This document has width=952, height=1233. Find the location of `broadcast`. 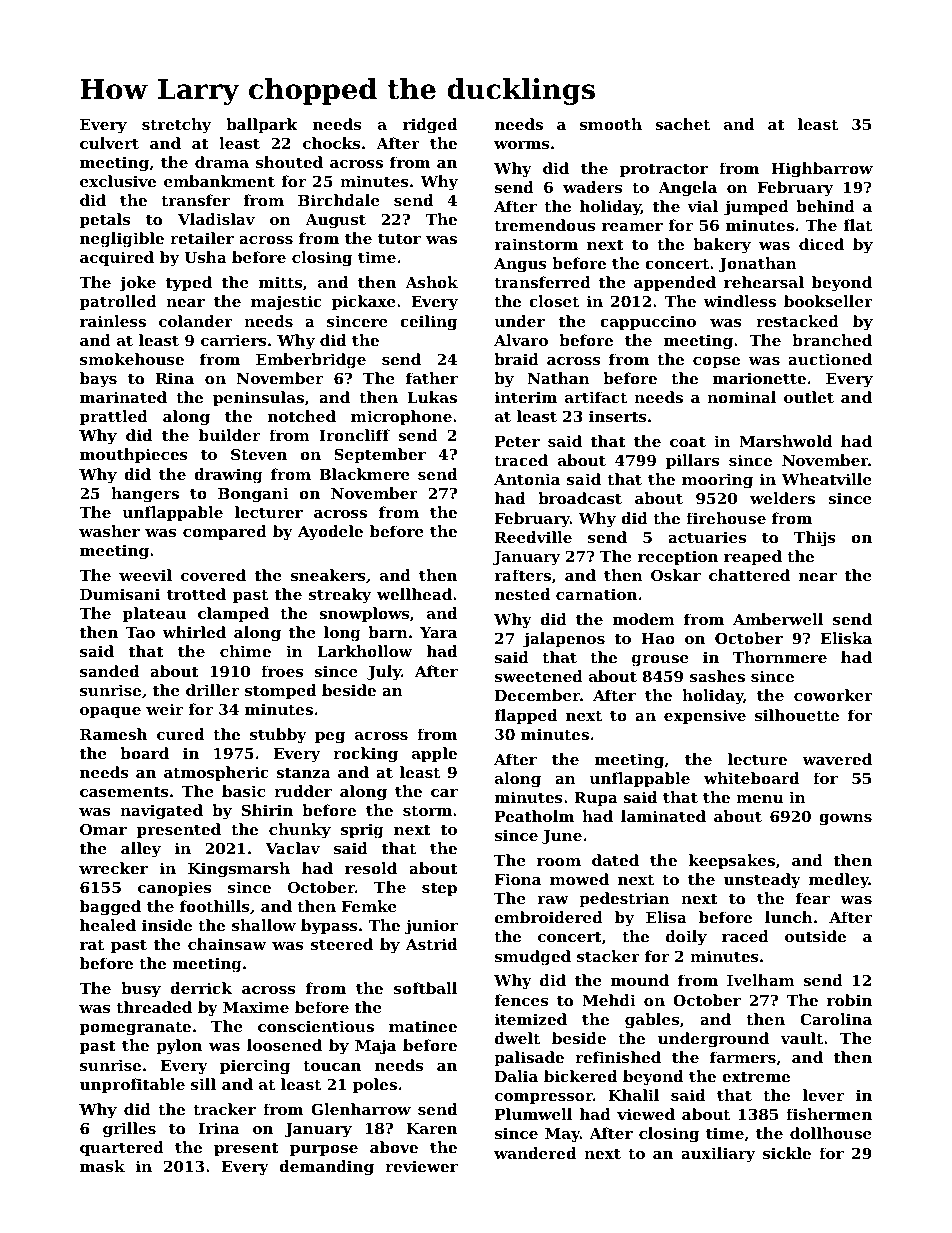

broadcast is located at coordinates (580, 498).
